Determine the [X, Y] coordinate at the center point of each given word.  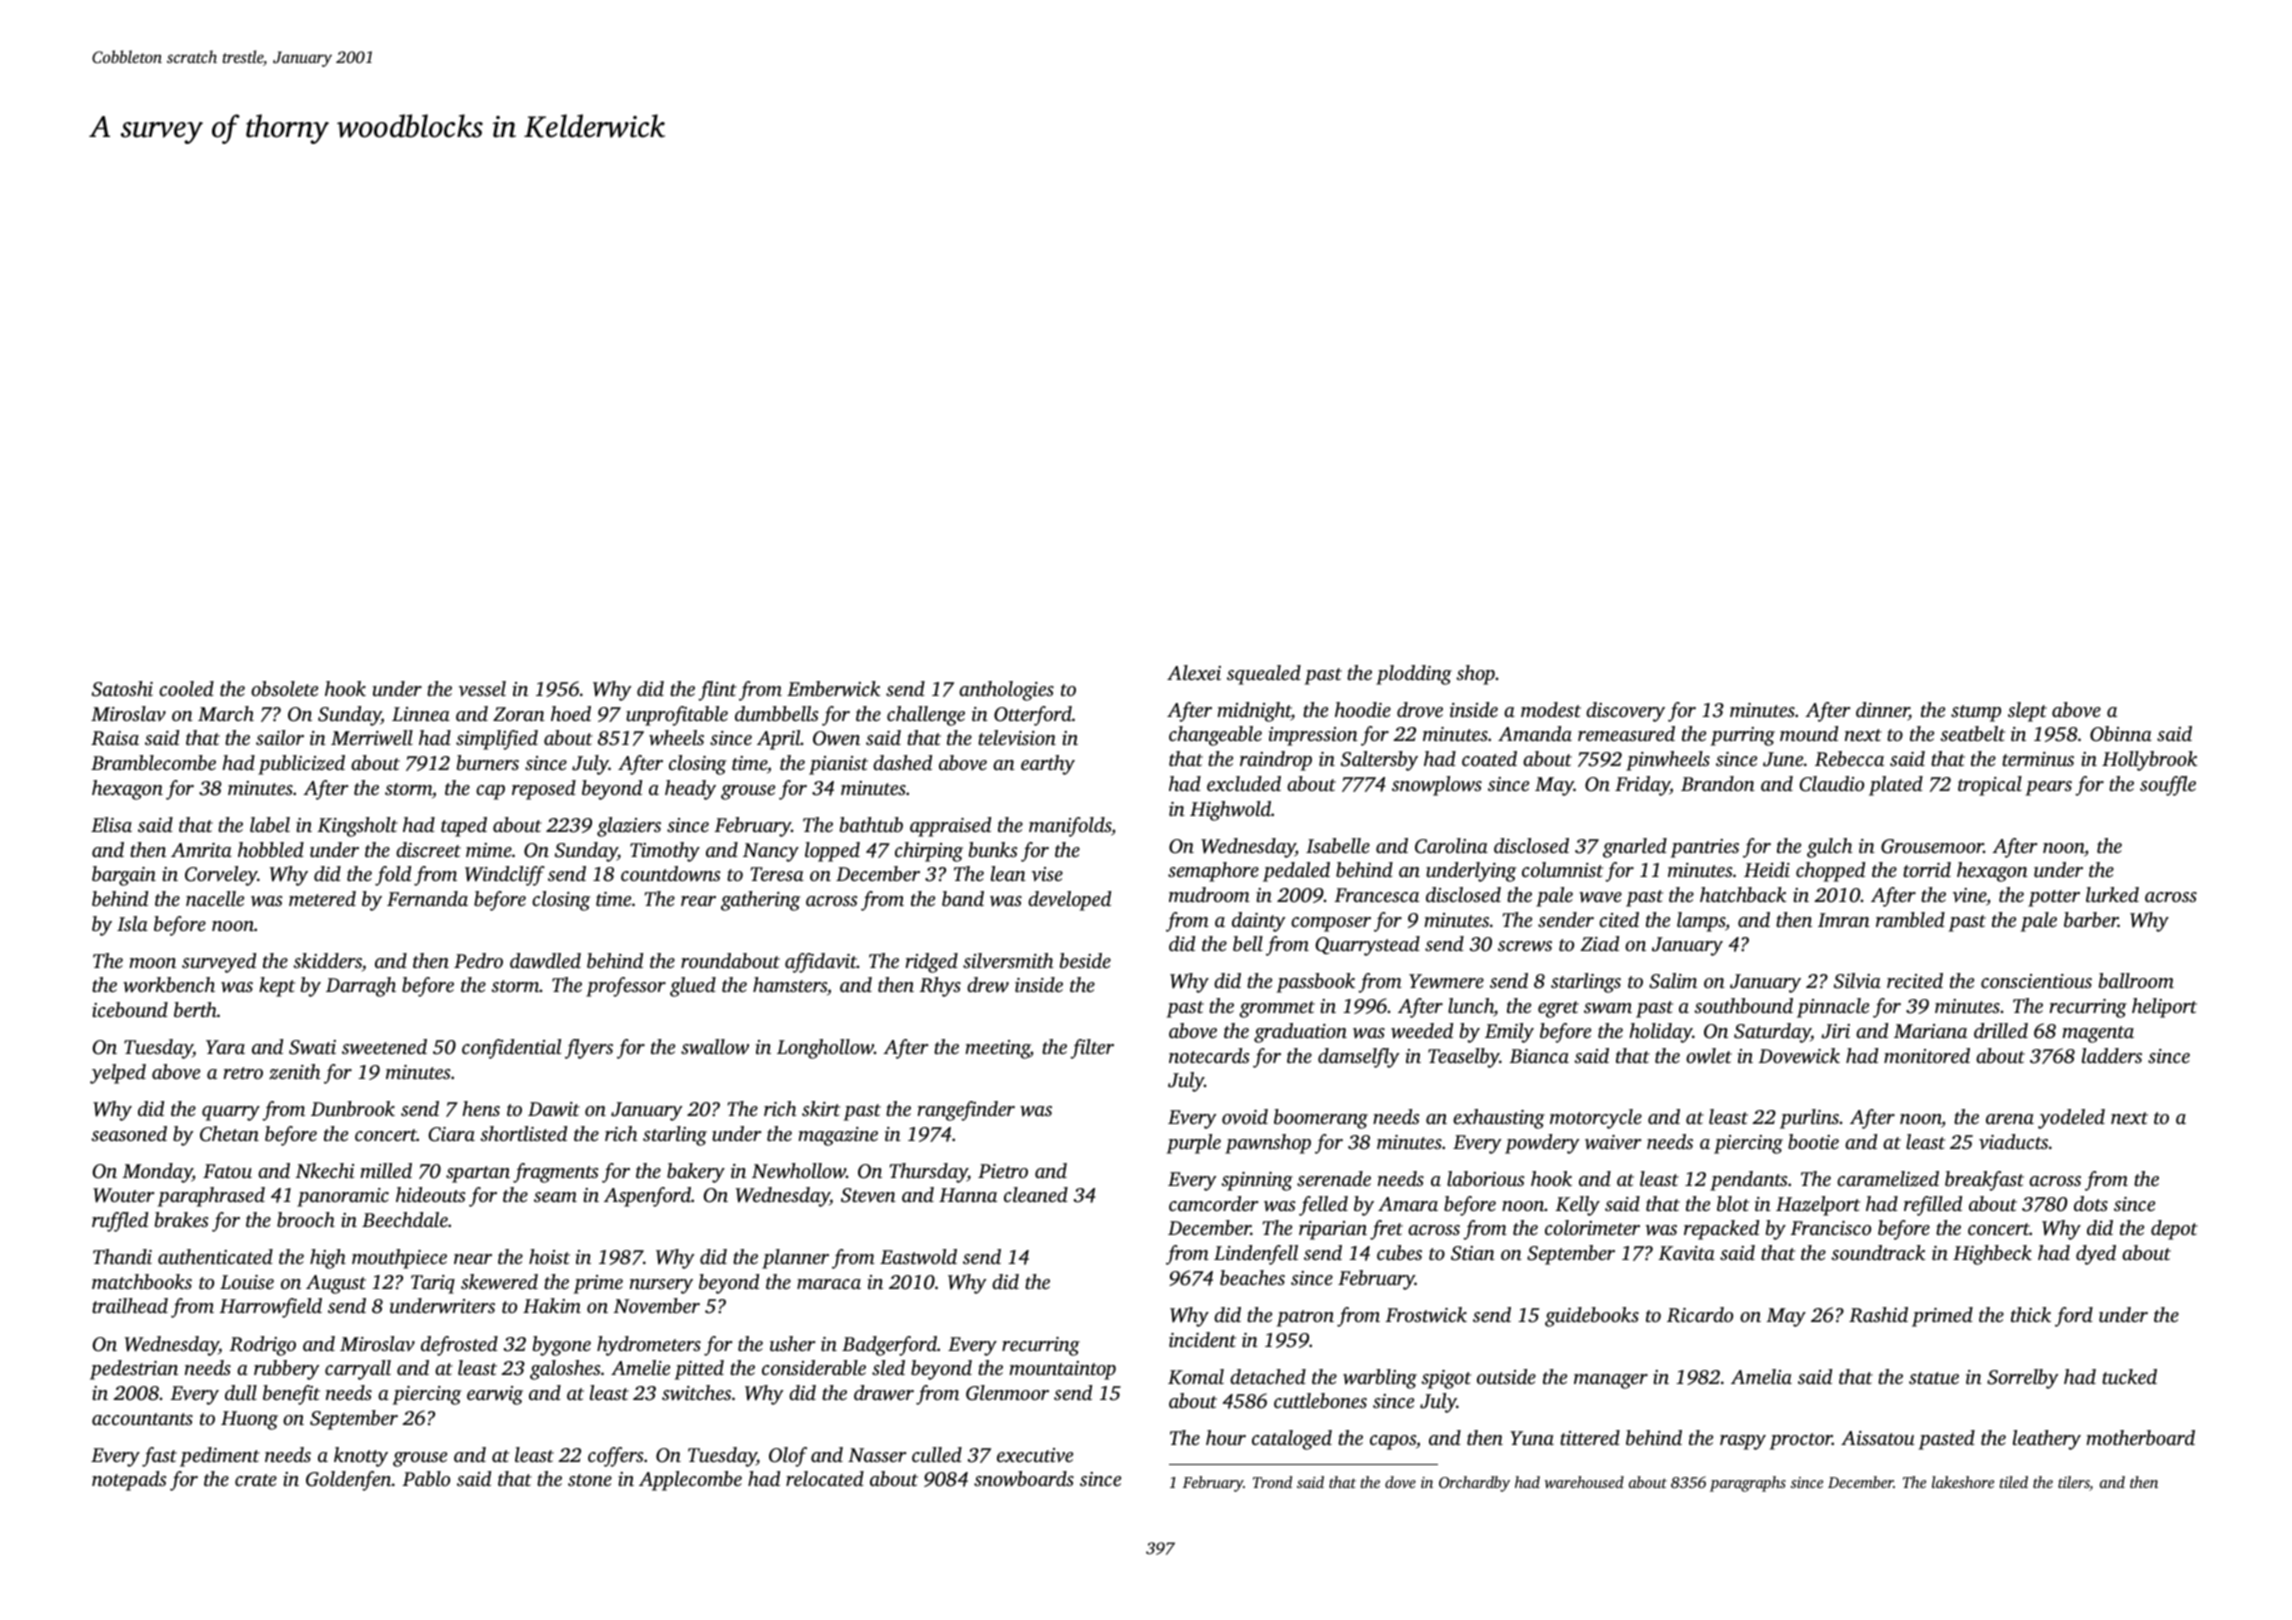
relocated [825, 1478]
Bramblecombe [153, 762]
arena [2010, 1119]
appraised [950, 827]
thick [2031, 1314]
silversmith [1008, 960]
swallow [715, 1047]
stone [590, 1480]
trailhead [130, 1305]
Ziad [1599, 943]
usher [793, 1343]
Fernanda [427, 898]
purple [1194, 1144]
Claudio [1831, 784]
